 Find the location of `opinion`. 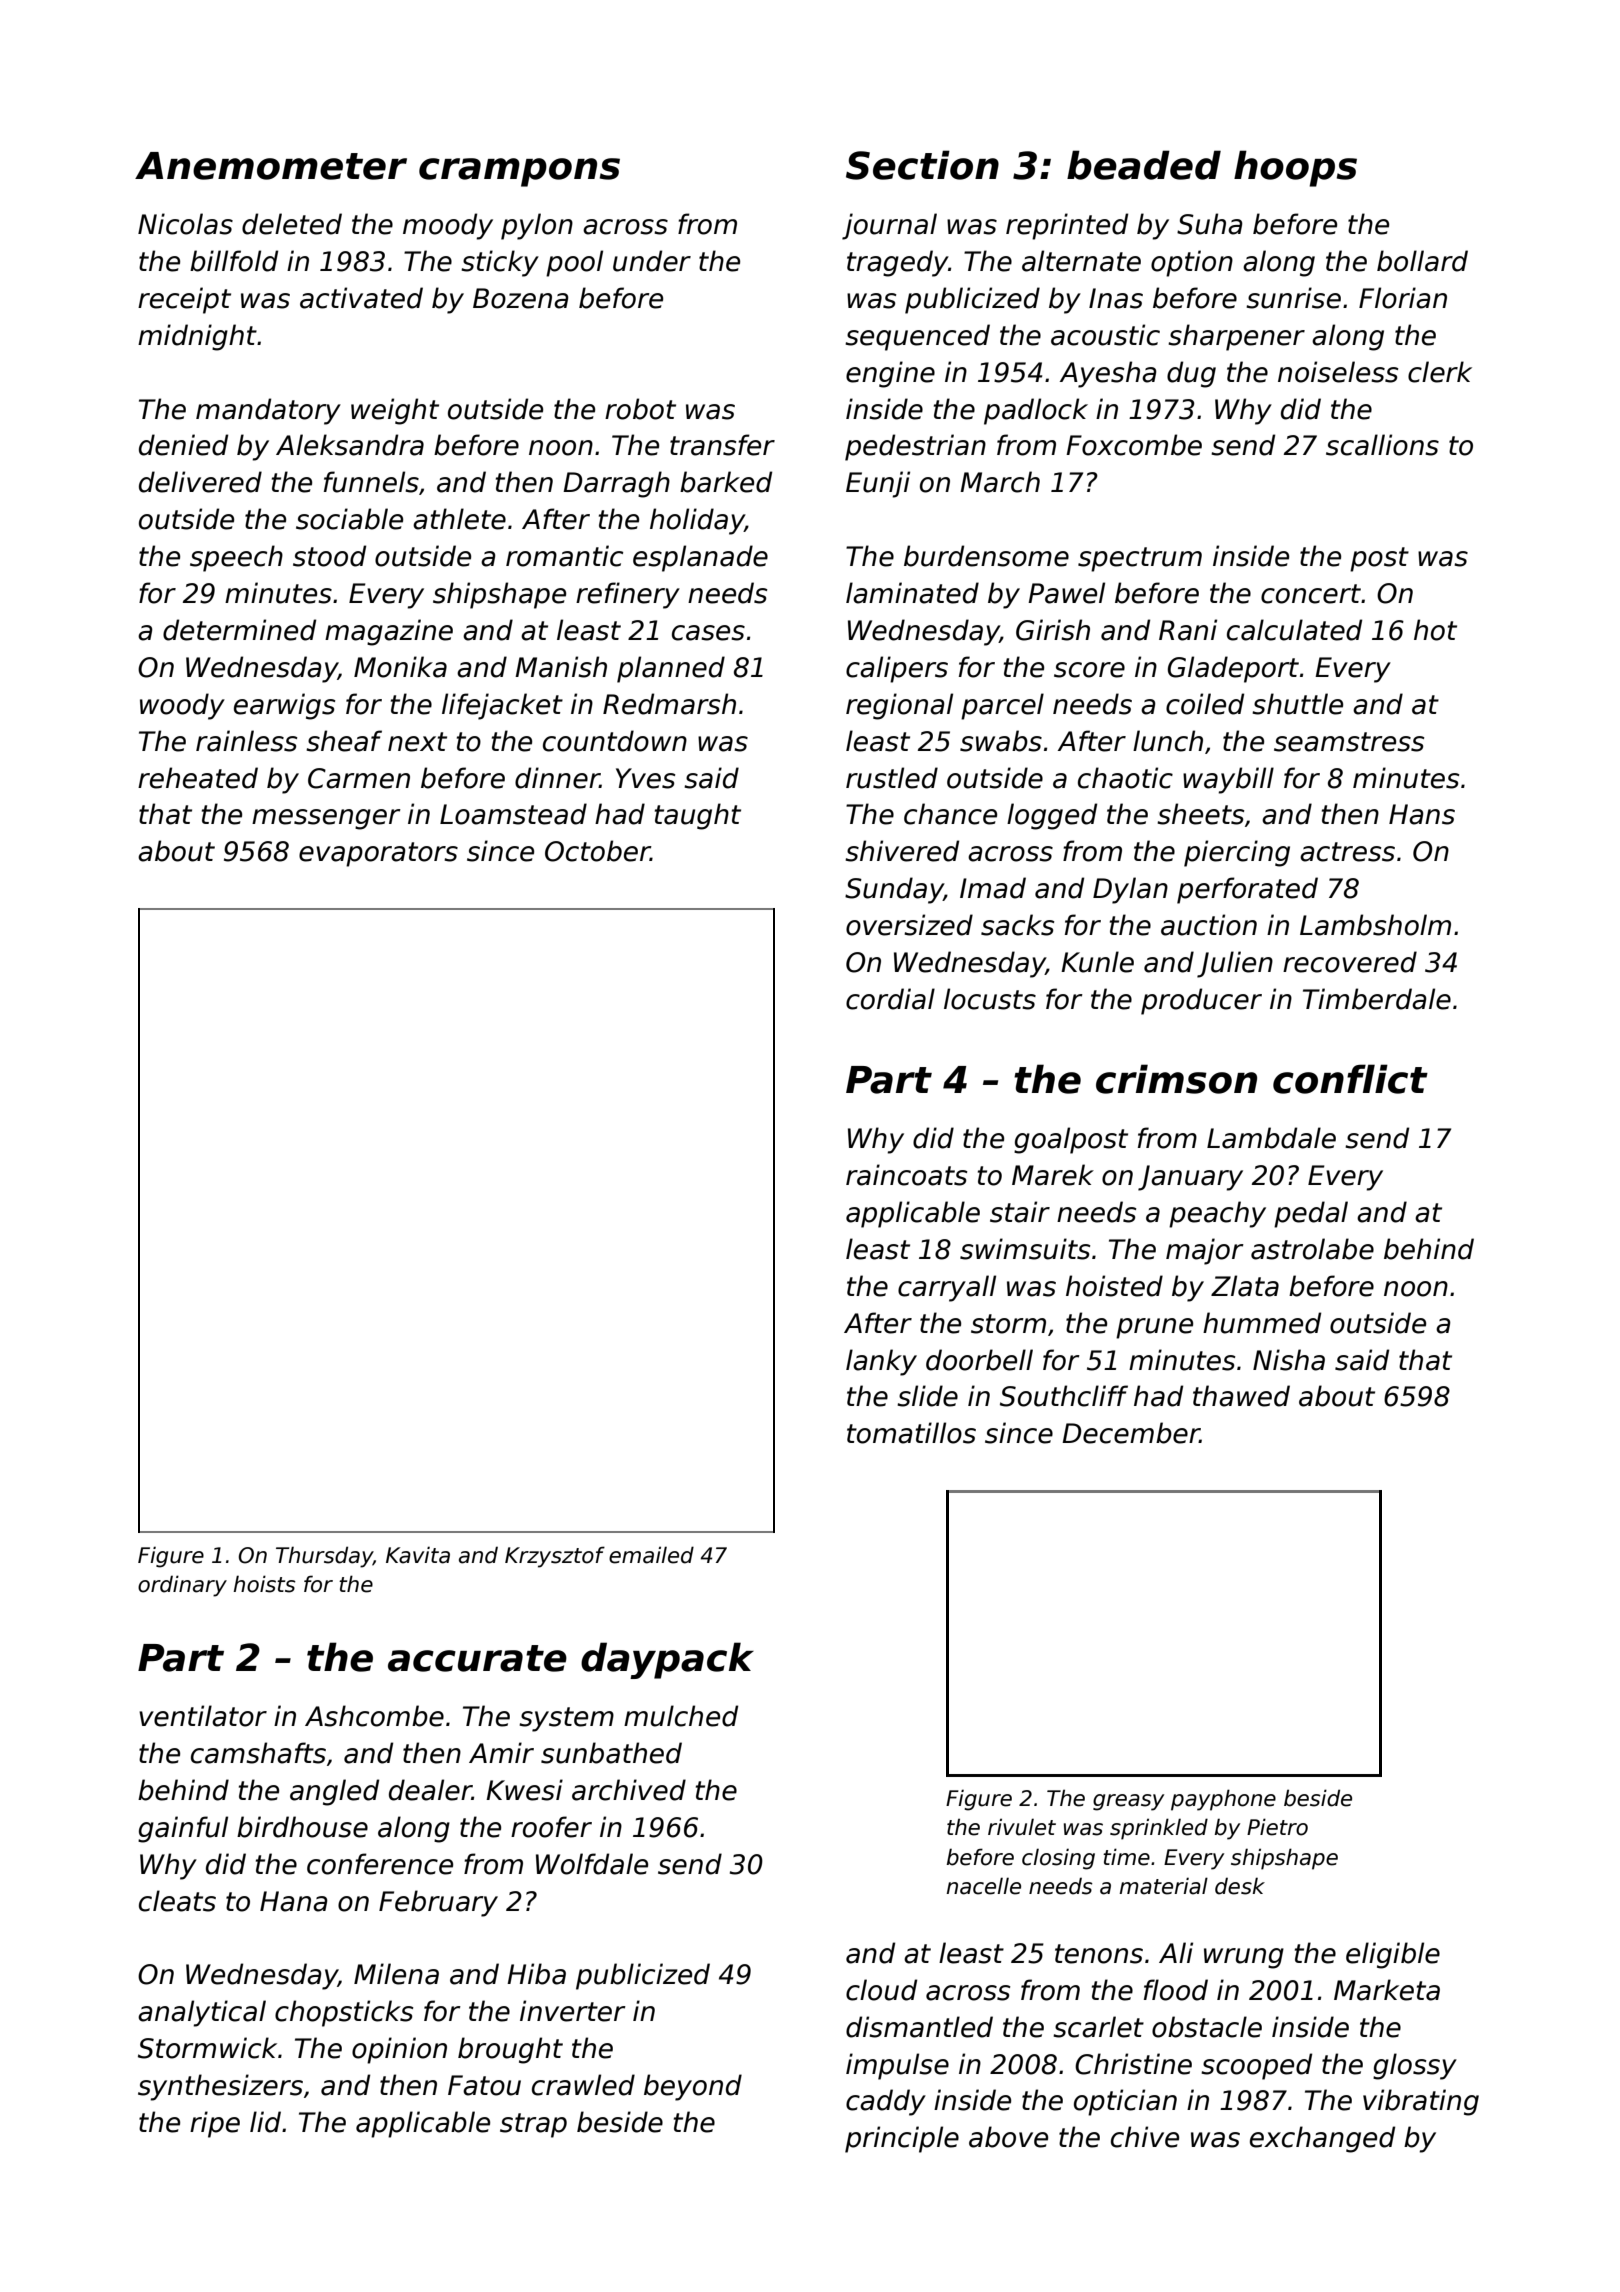

opinion is located at coordinates (399, 2050).
